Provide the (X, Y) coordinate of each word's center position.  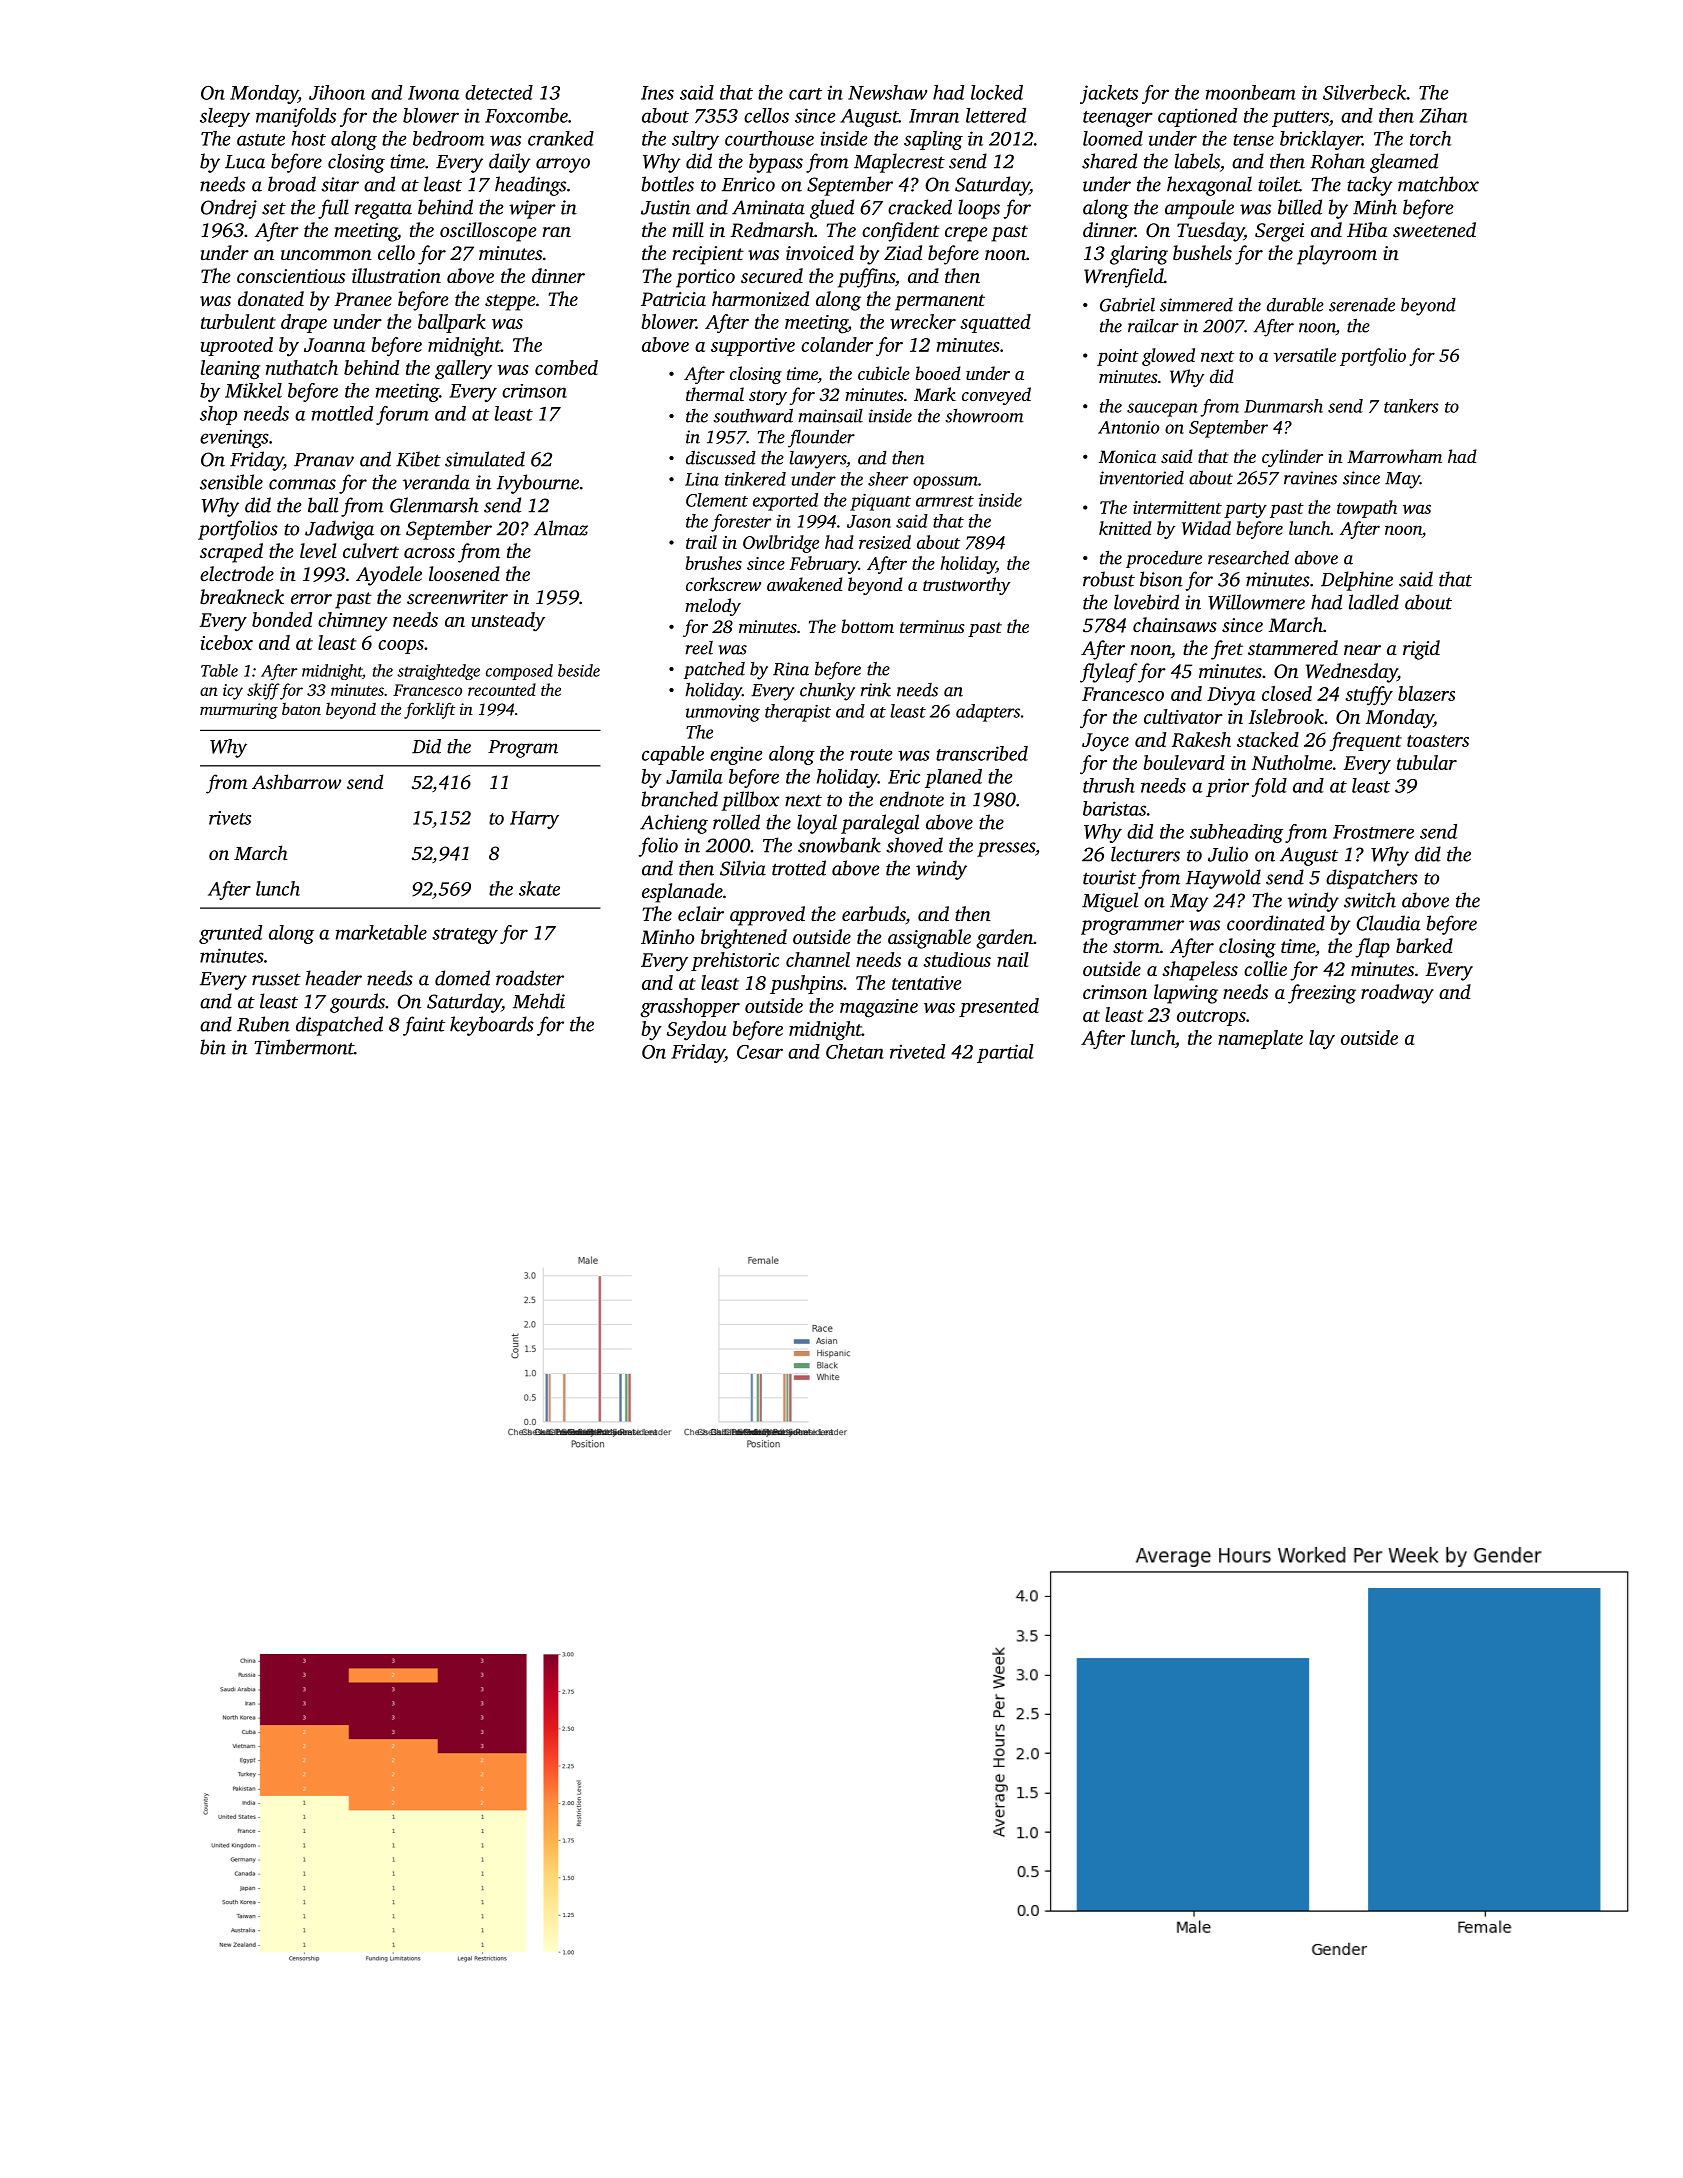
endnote (912, 799)
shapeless (1200, 971)
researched (1248, 558)
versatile (1305, 355)
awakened (805, 584)
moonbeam (1251, 92)
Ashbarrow (296, 781)
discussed (721, 458)
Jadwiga (339, 530)
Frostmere (1373, 832)
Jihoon (337, 92)
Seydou (696, 1031)
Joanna (334, 345)
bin (213, 1047)
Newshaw (887, 92)
